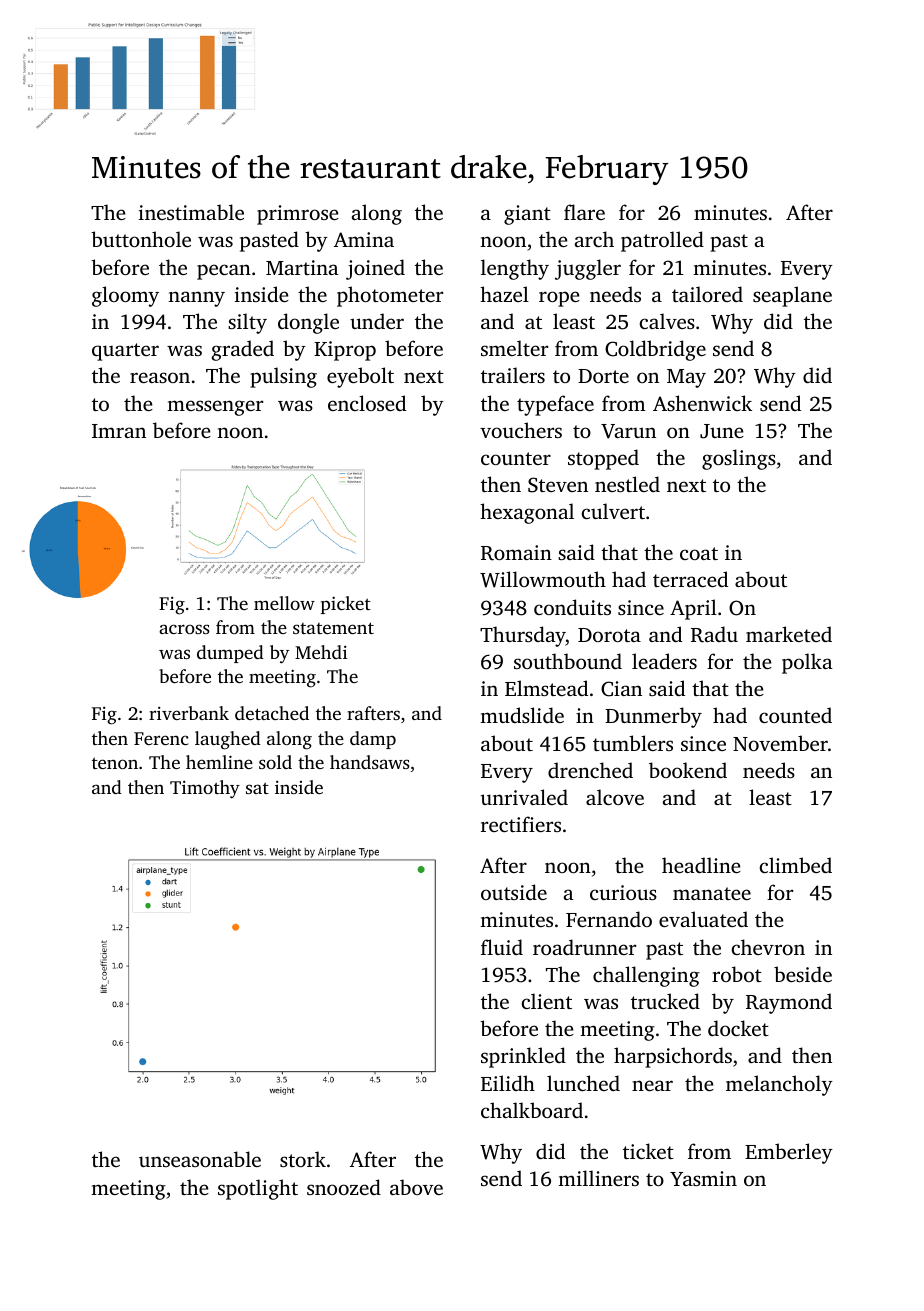 This document has height=1311, width=924. What do you see at coordinates (546, 688) in the document?
I see `Elmstead` at bounding box center [546, 688].
